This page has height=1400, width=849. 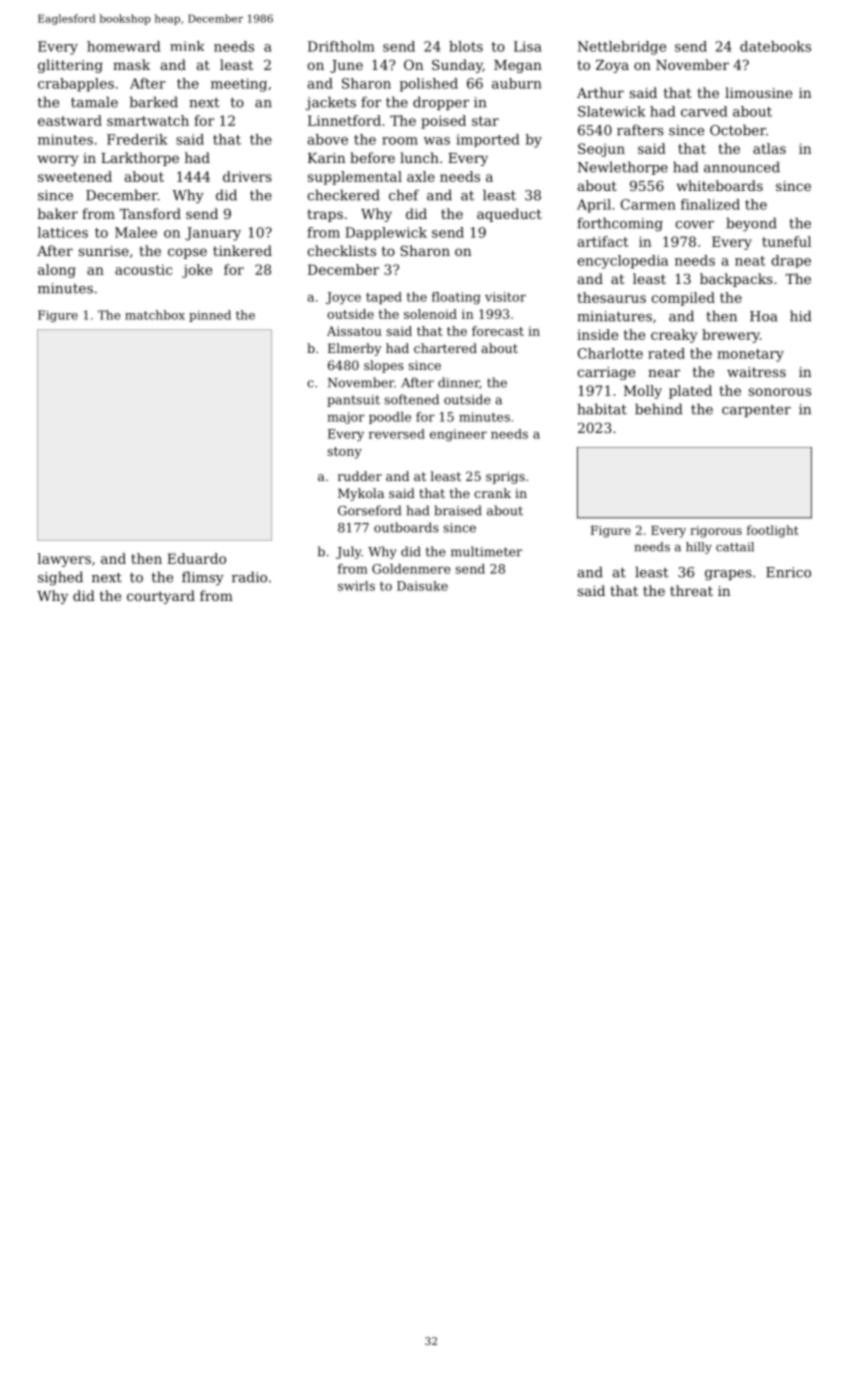 I want to click on auburn, so click(x=517, y=83).
